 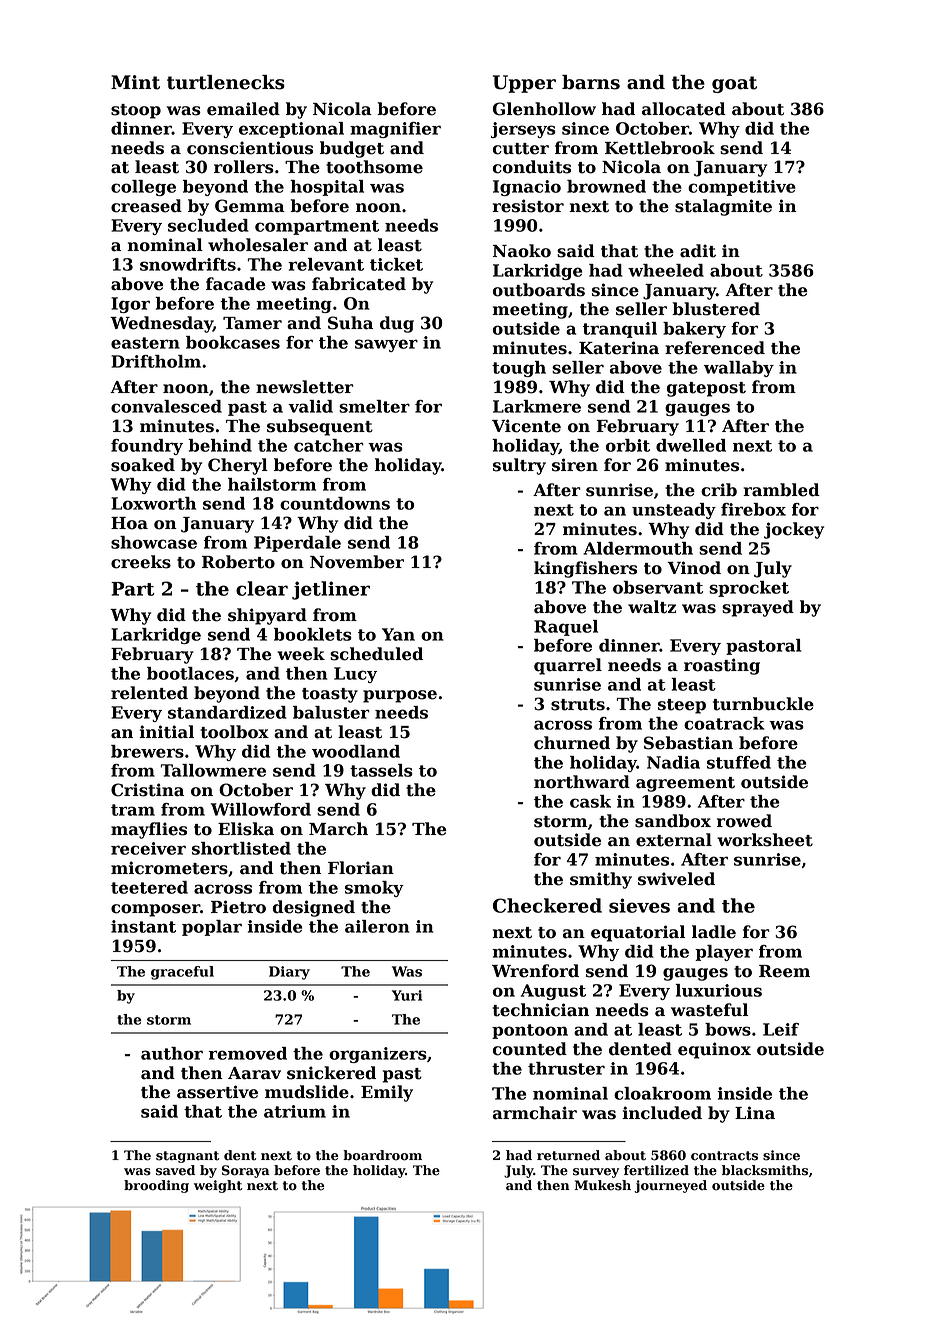 I want to click on competitive, so click(x=742, y=188).
